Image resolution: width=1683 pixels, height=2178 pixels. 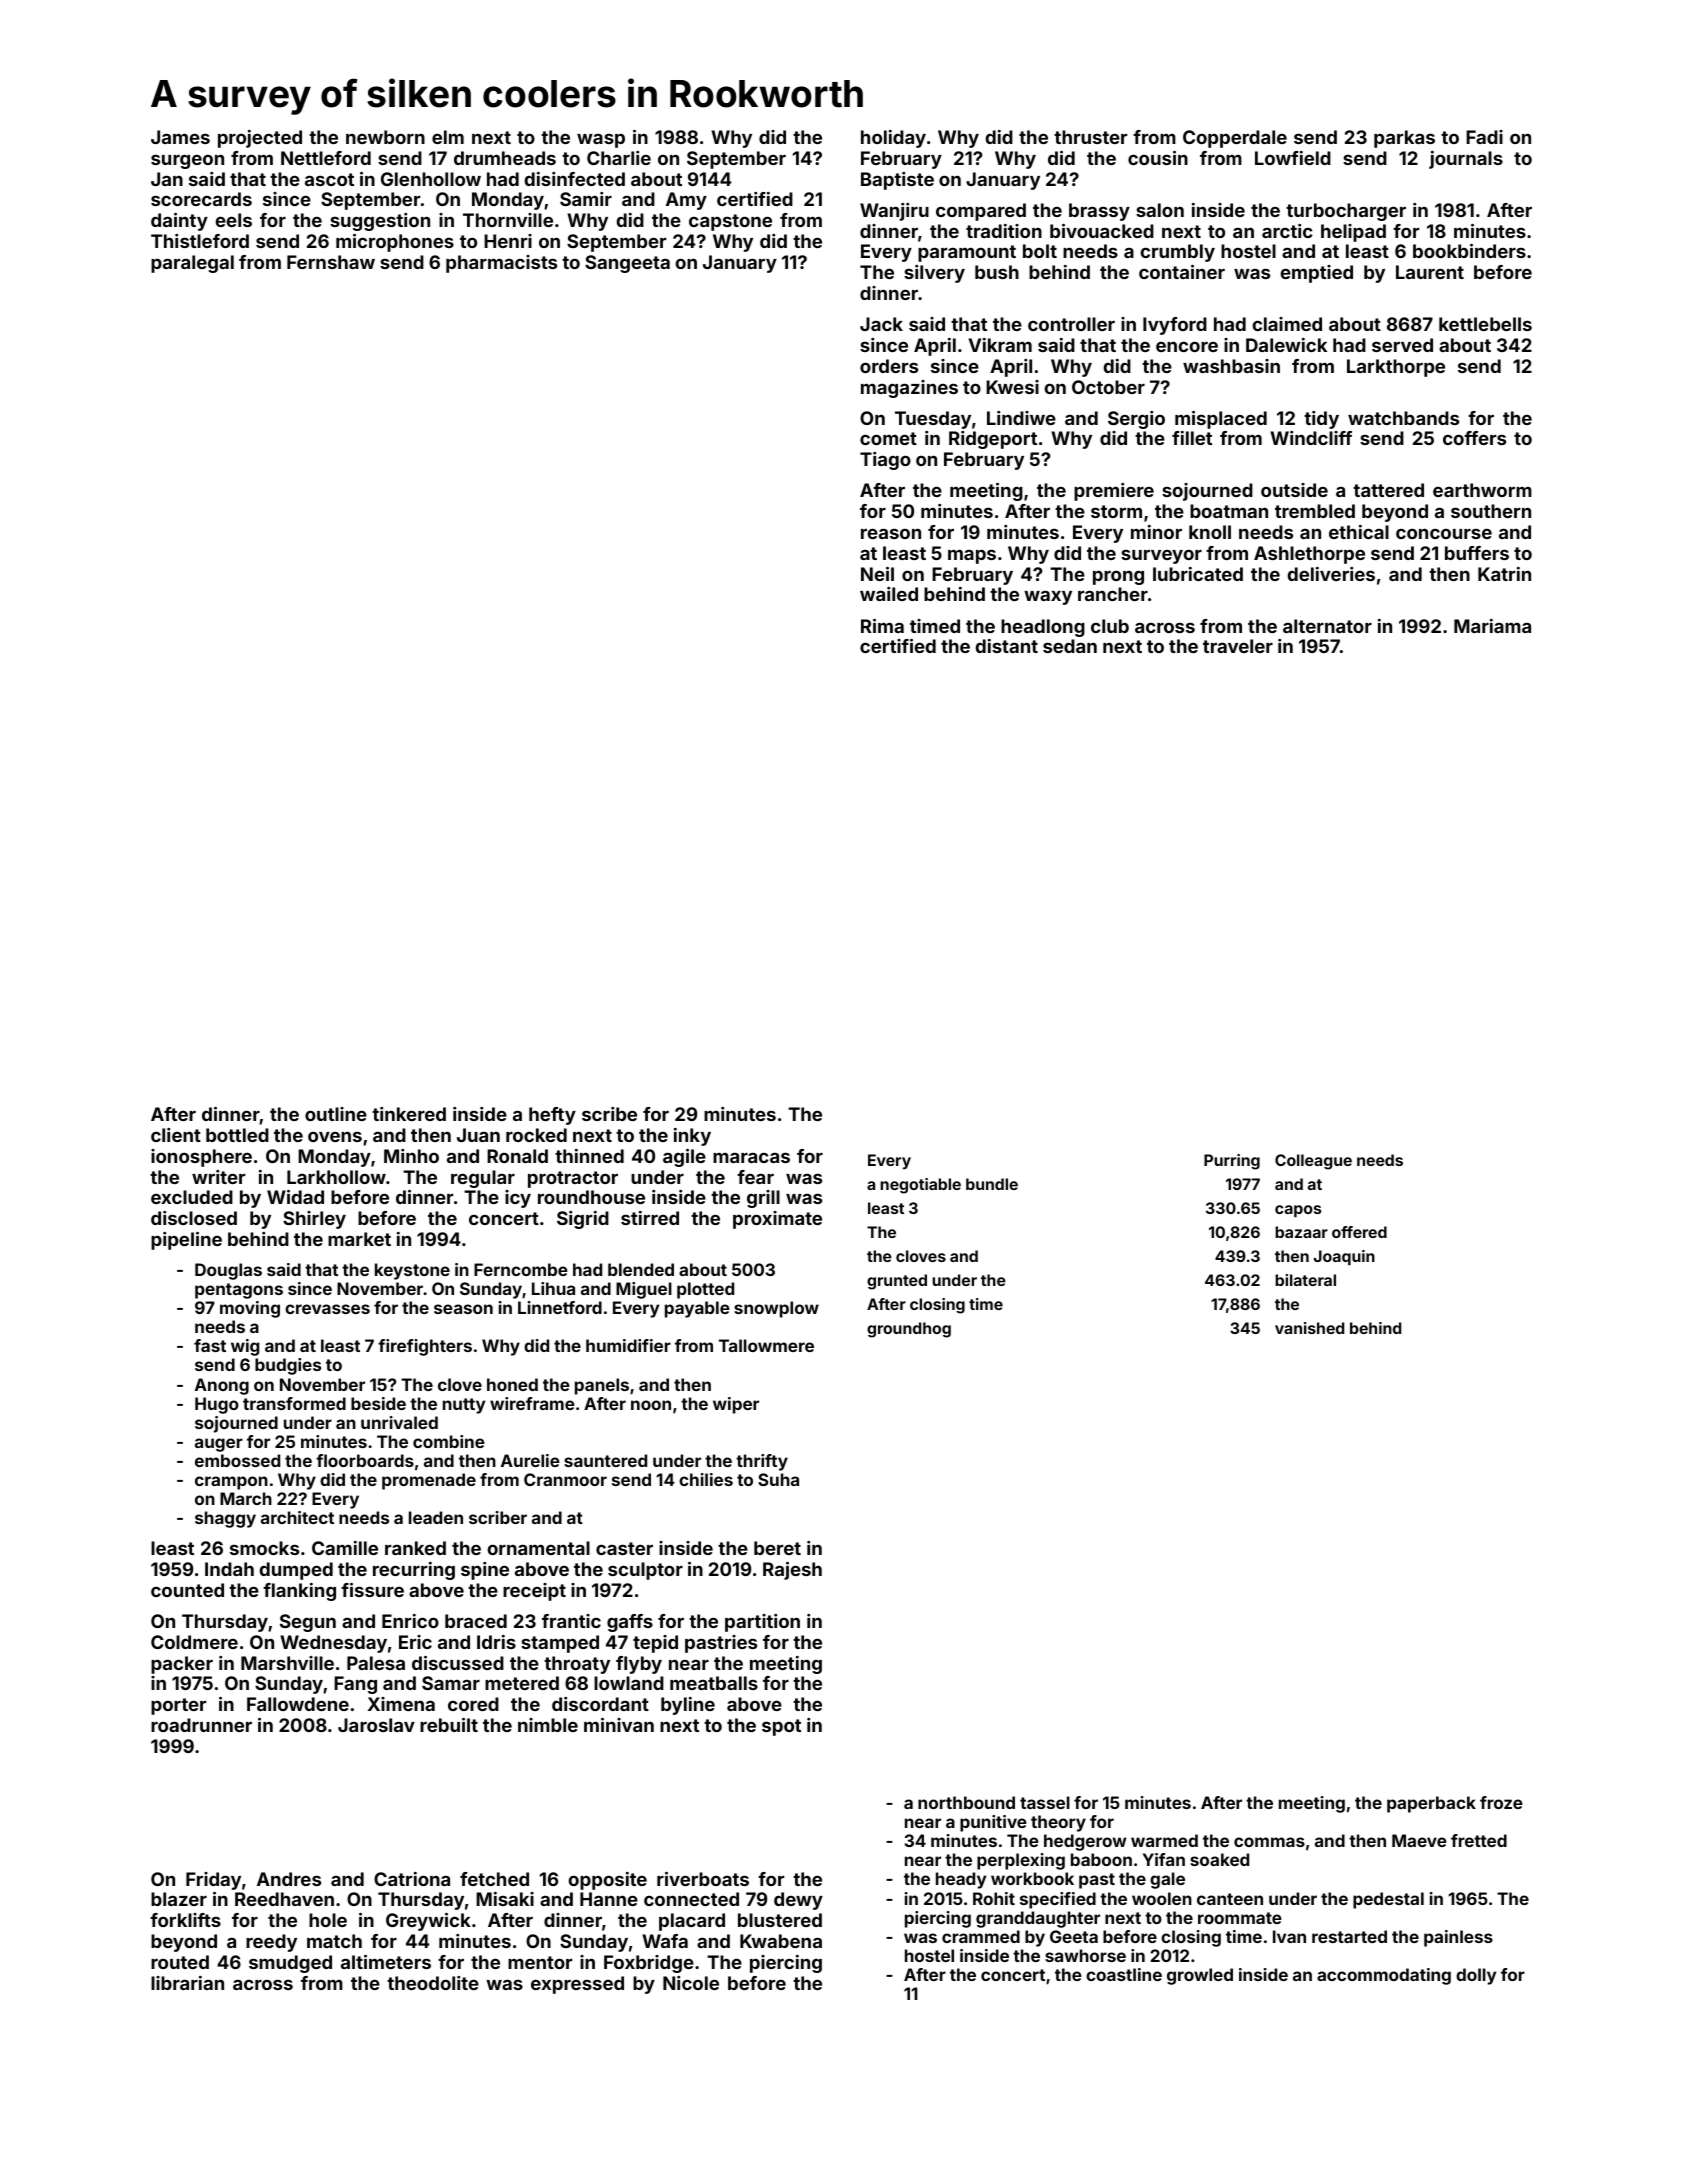 I want to click on fetched, so click(x=494, y=1879).
